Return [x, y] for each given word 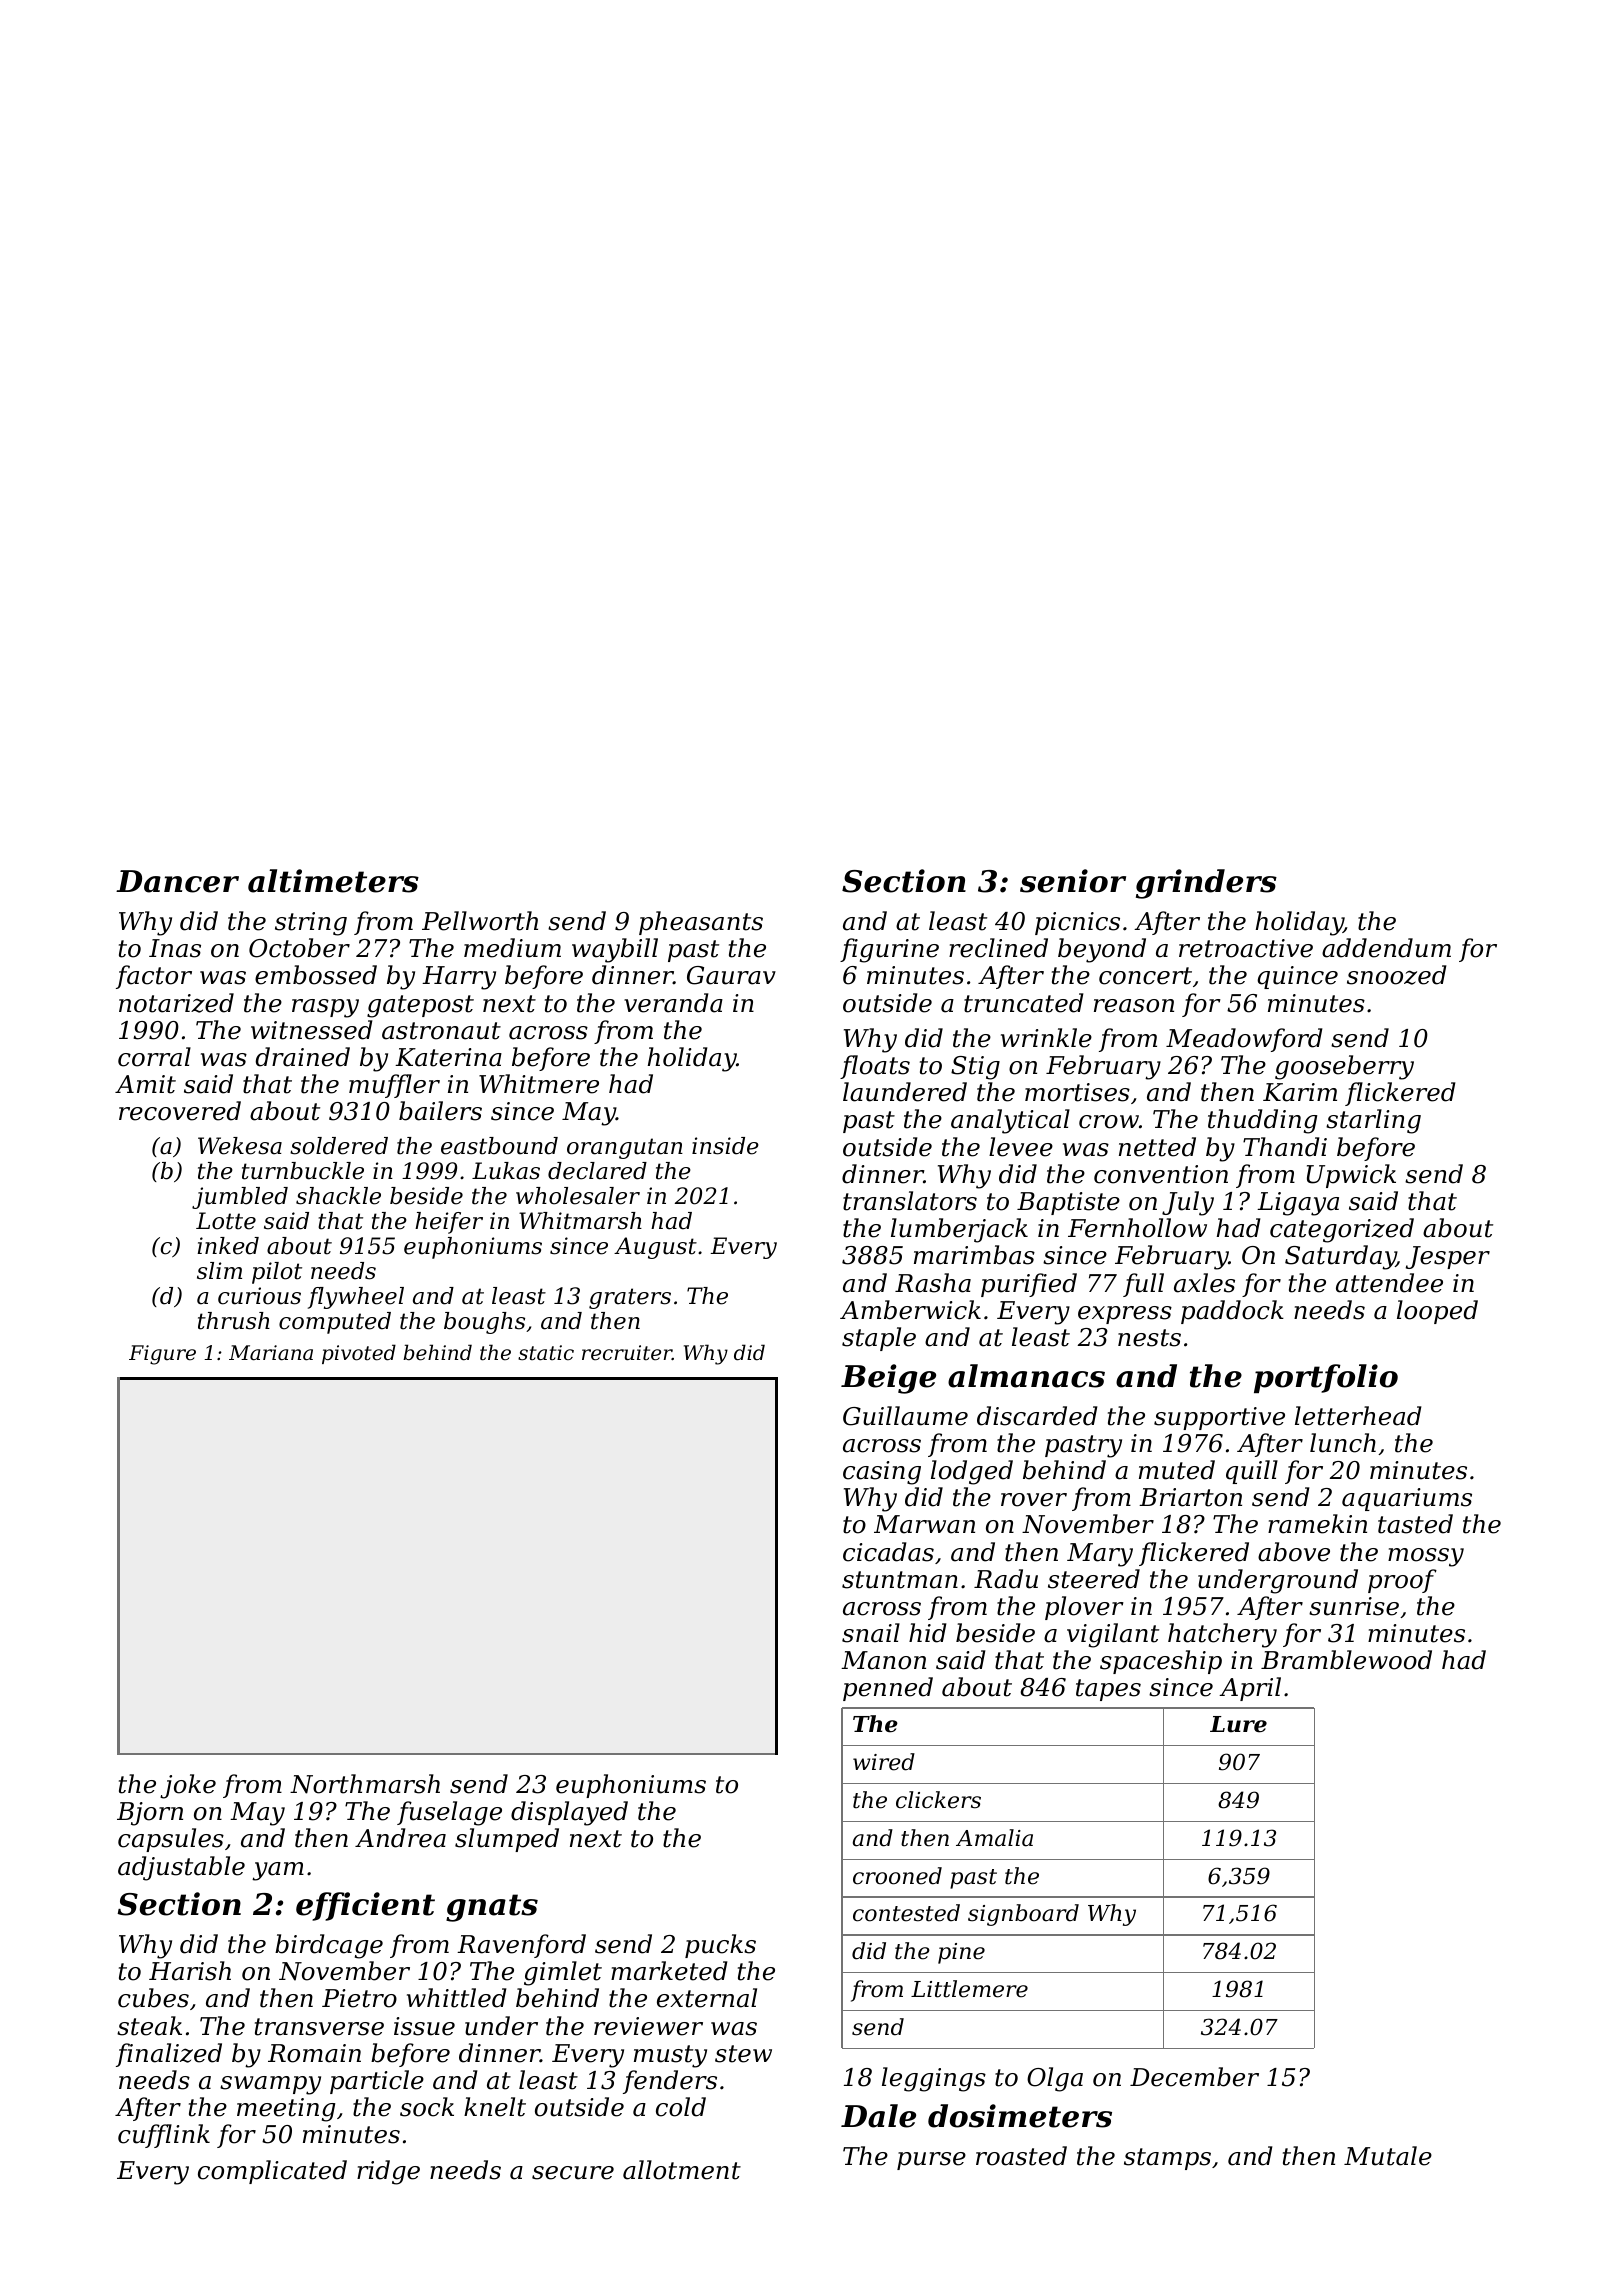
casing [882, 1473]
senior [1073, 881]
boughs [484, 1323]
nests [1149, 1338]
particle [377, 2082]
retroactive [1246, 948]
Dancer [177, 881]
